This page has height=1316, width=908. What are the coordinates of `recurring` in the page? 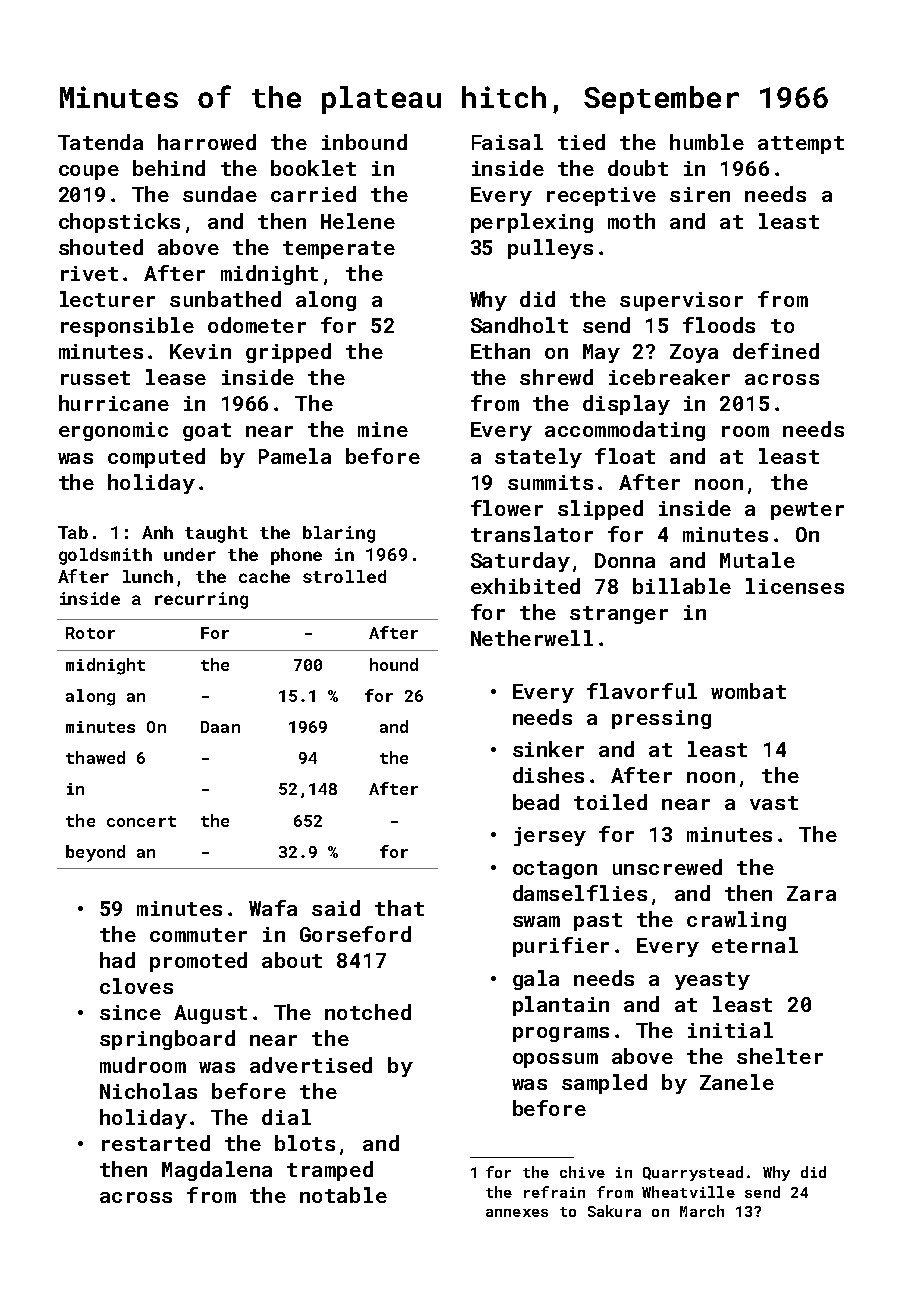 It's located at (201, 600).
